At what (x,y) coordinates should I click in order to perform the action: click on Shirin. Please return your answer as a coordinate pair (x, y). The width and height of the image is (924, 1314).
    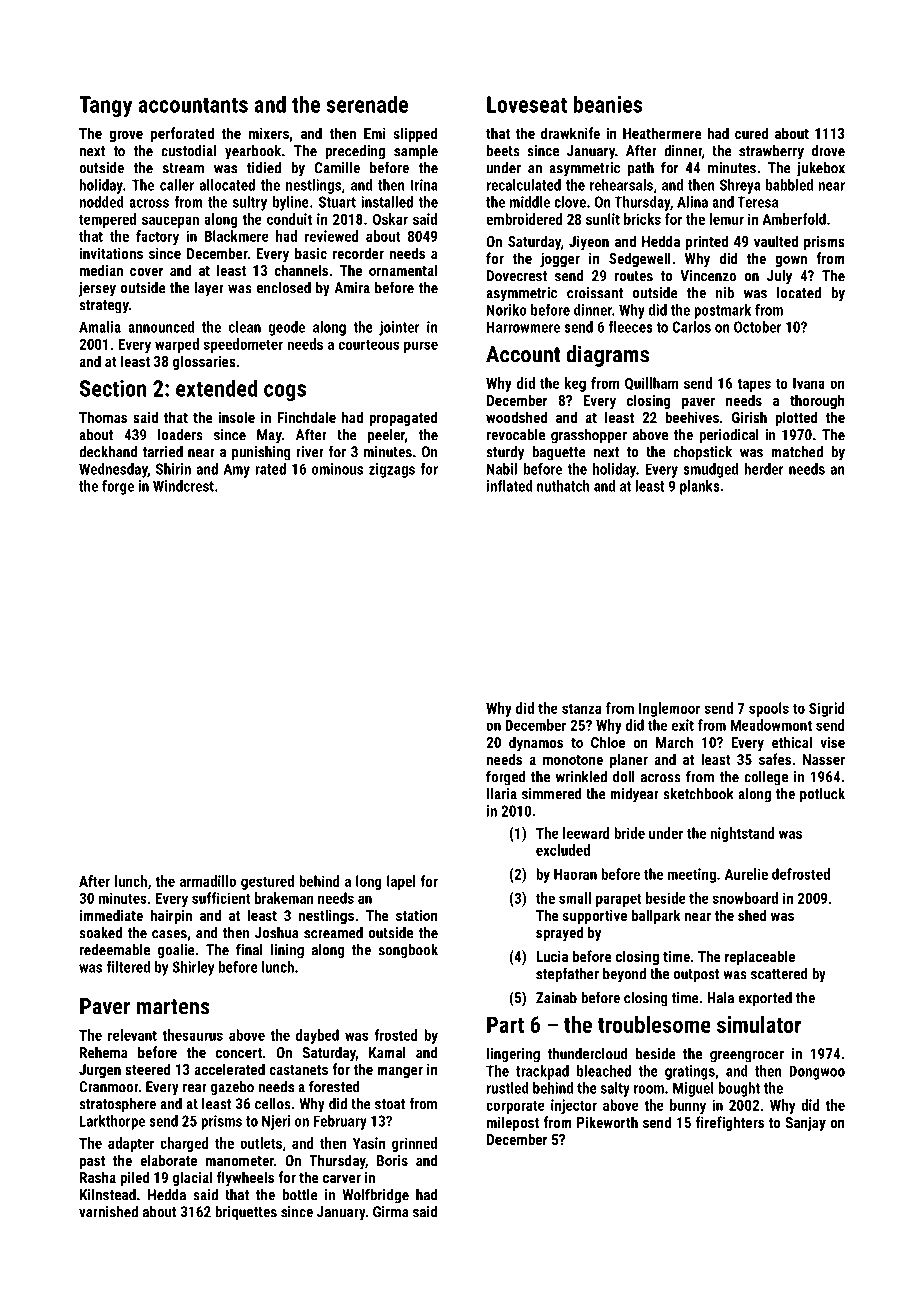
    Looking at the image, I should click on (173, 469).
